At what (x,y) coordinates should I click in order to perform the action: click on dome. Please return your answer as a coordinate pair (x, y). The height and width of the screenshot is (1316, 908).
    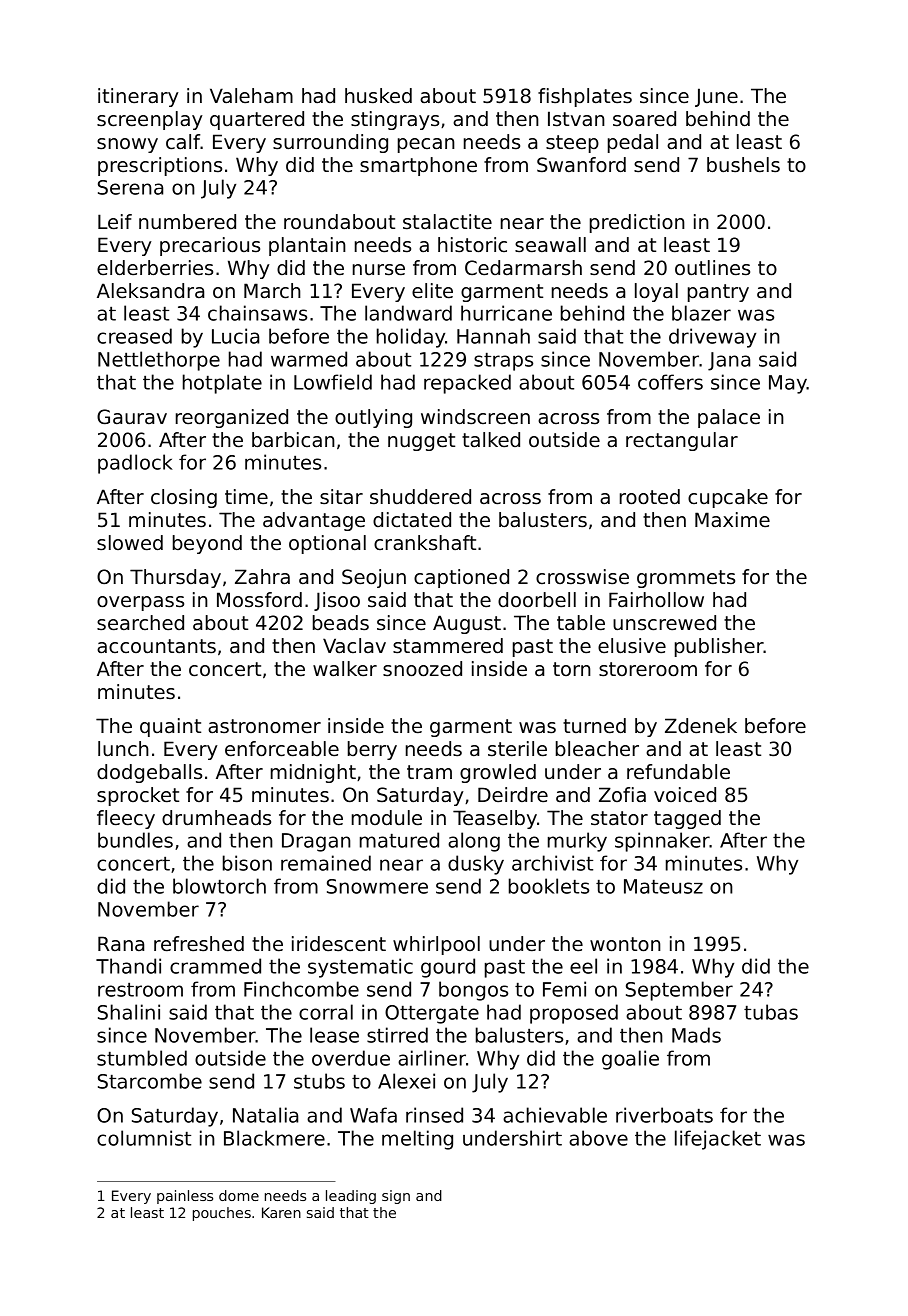
    Looking at the image, I should click on (239, 1195).
